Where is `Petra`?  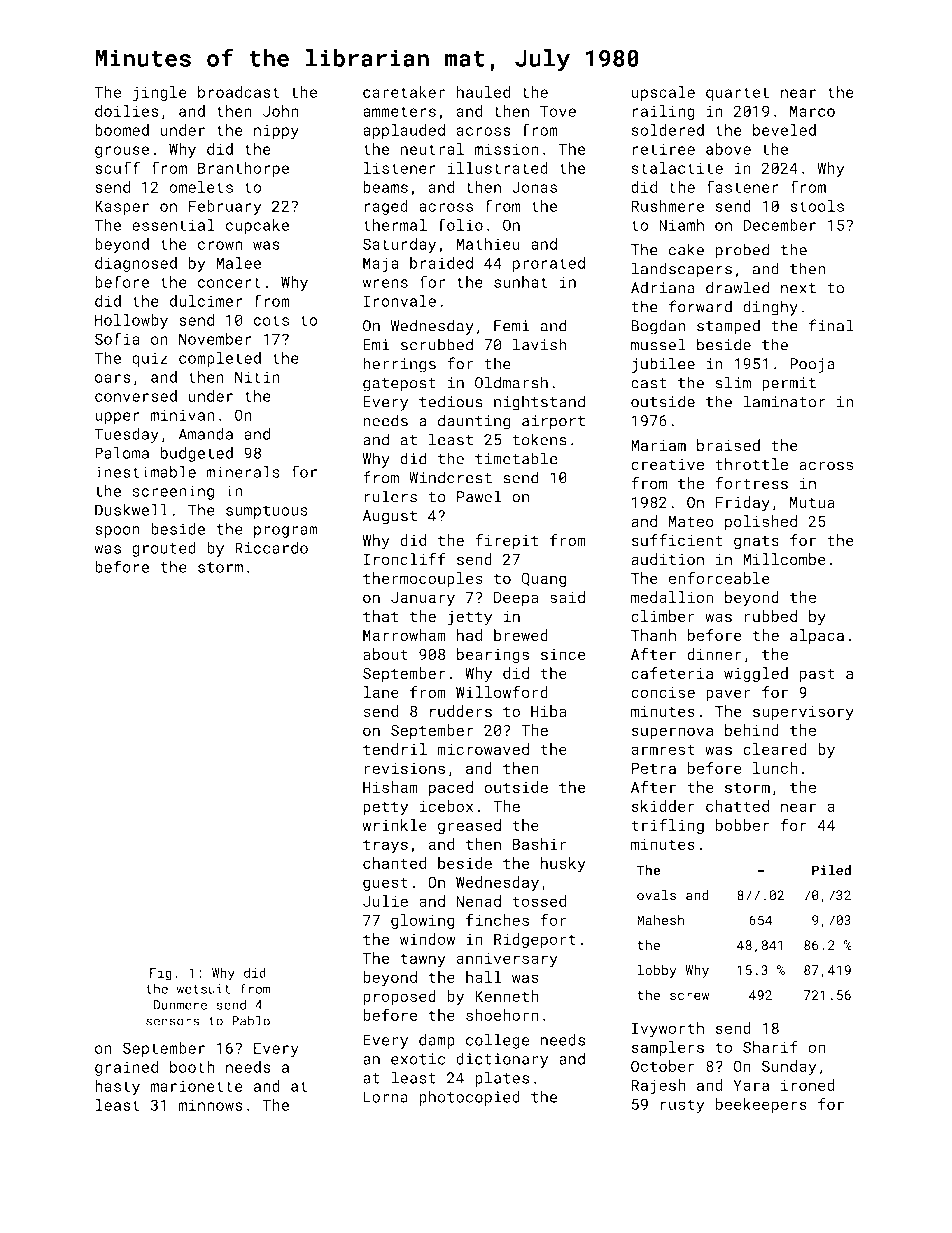
Petra is located at coordinates (653, 768).
